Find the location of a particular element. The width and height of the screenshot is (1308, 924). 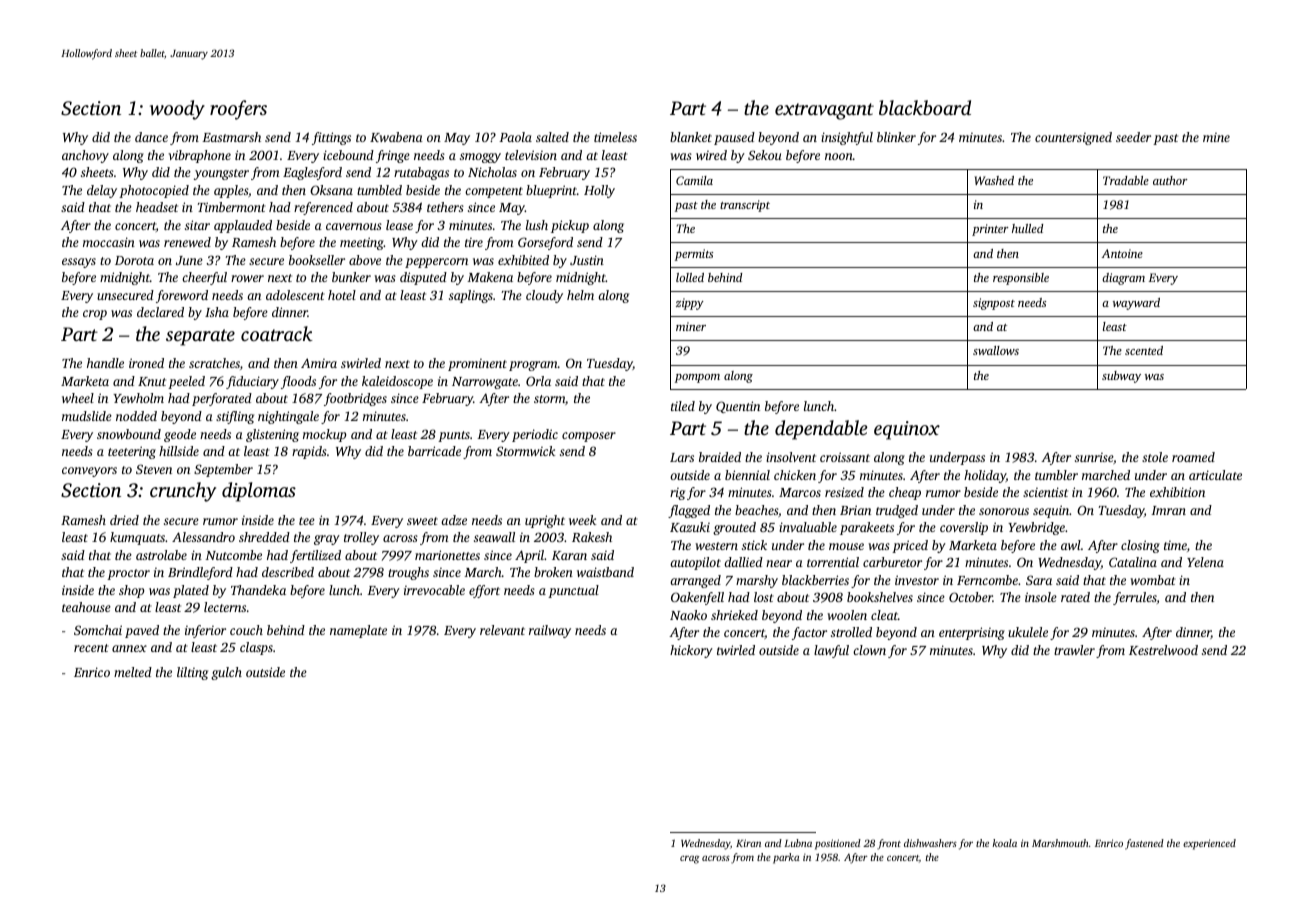

wayward is located at coordinates (1136, 304).
